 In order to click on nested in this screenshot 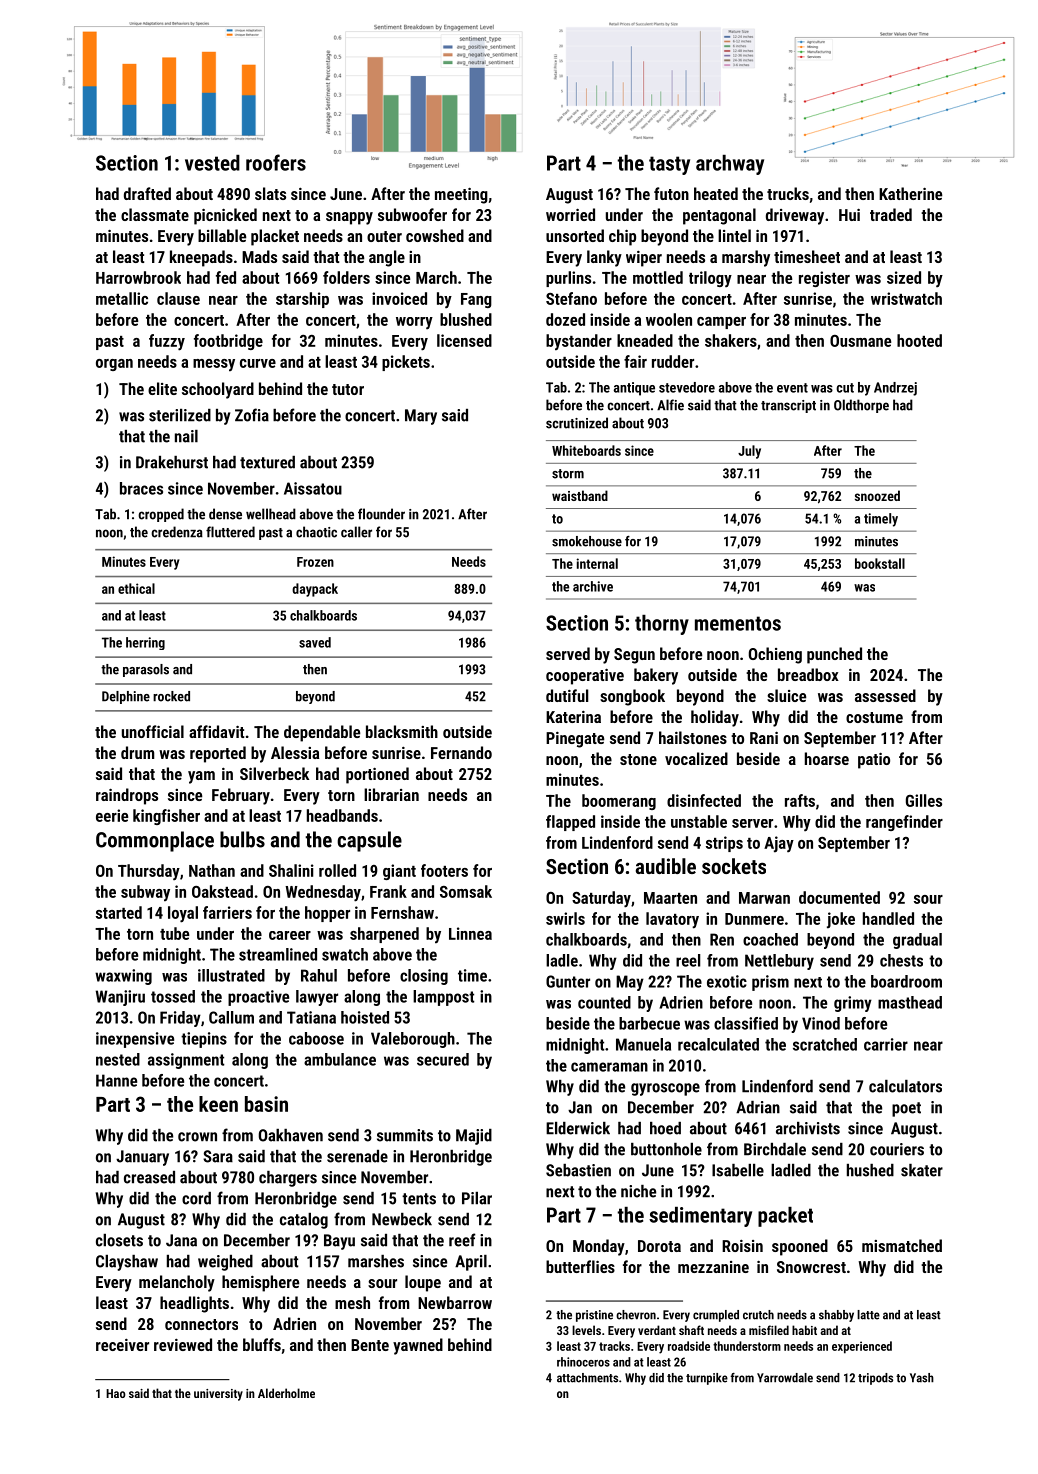, I will do `click(118, 1059)`.
